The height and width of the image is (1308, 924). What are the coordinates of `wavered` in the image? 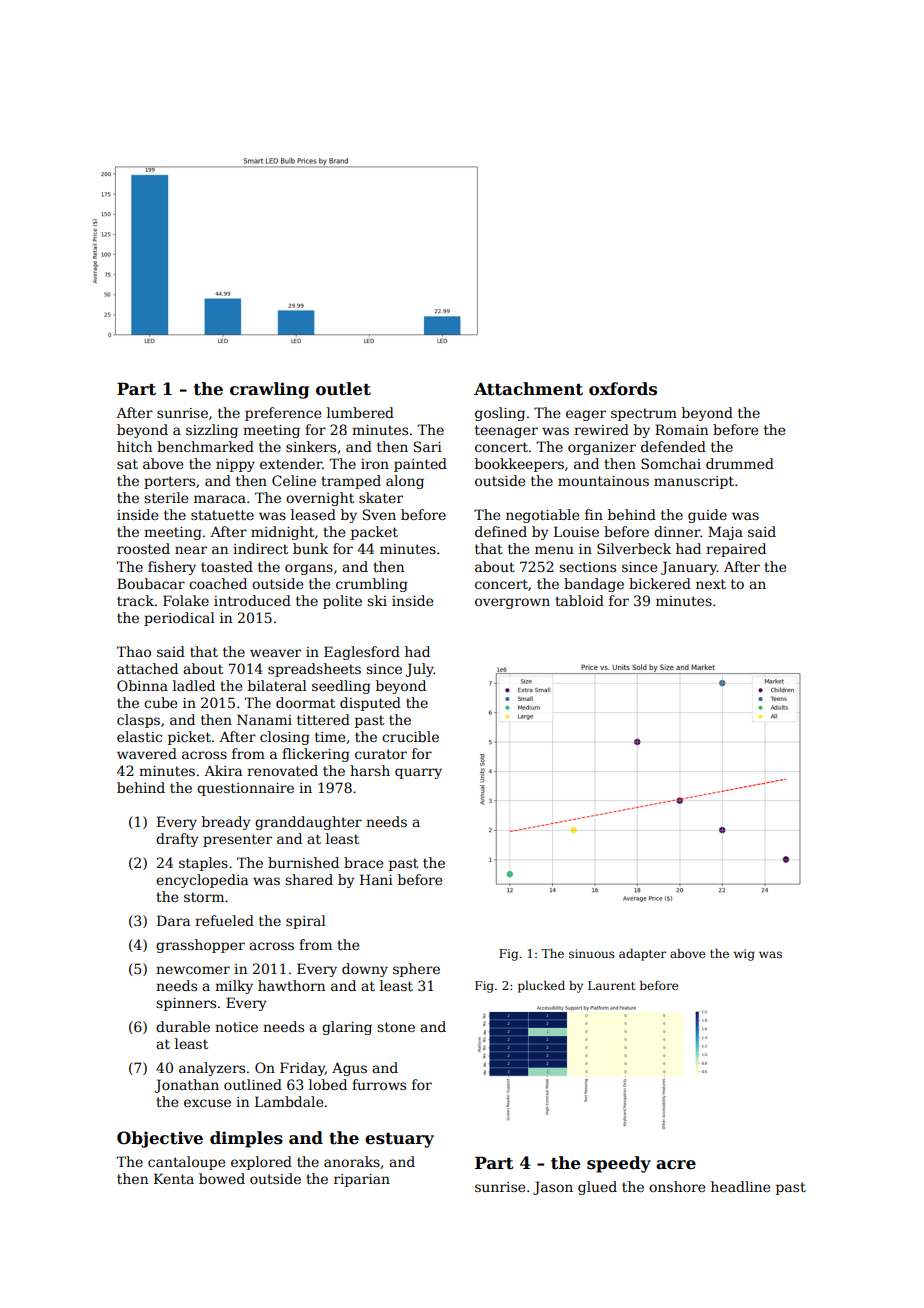 It's located at (147, 753).
